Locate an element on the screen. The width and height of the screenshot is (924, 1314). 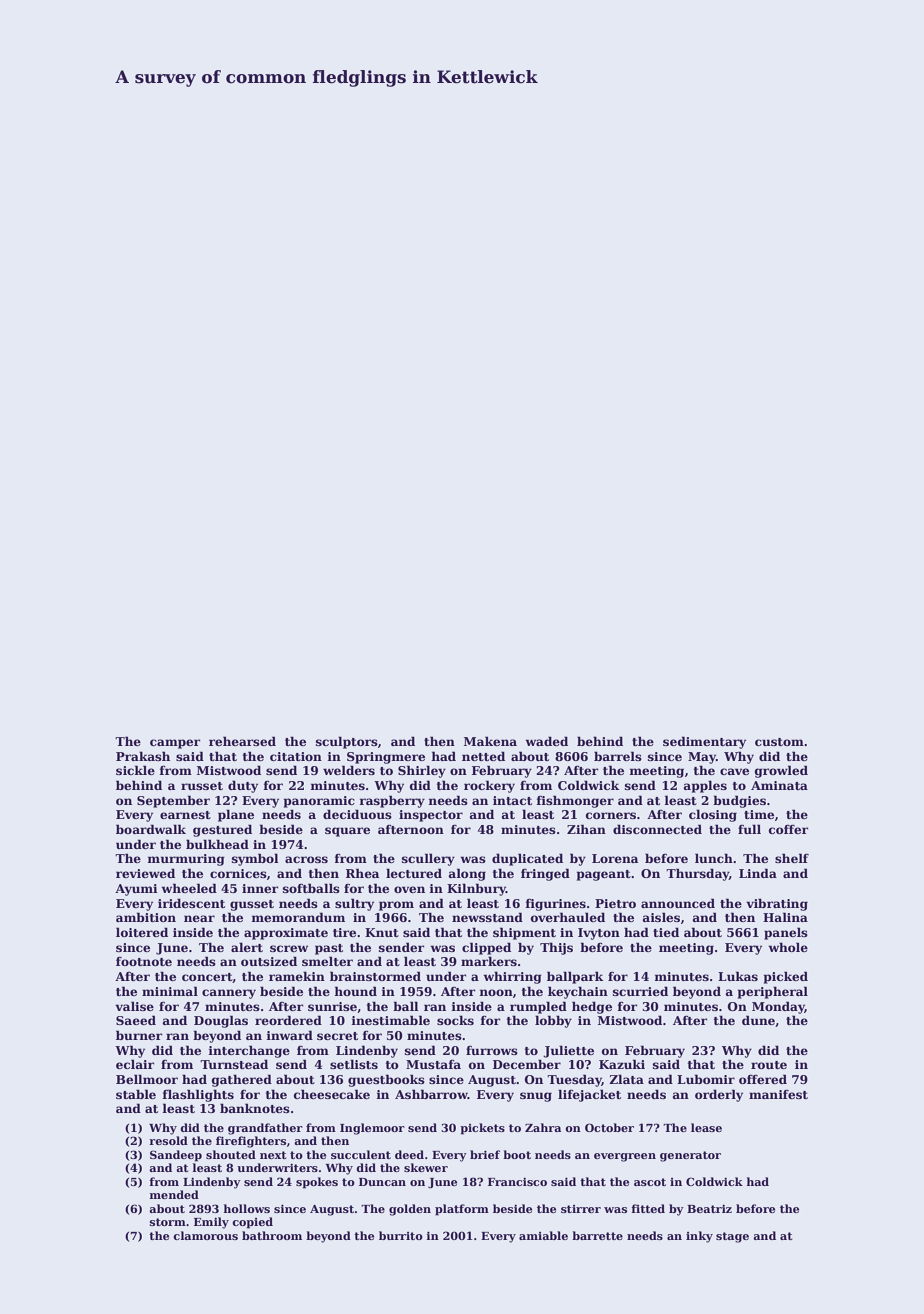
route is located at coordinates (769, 1065).
